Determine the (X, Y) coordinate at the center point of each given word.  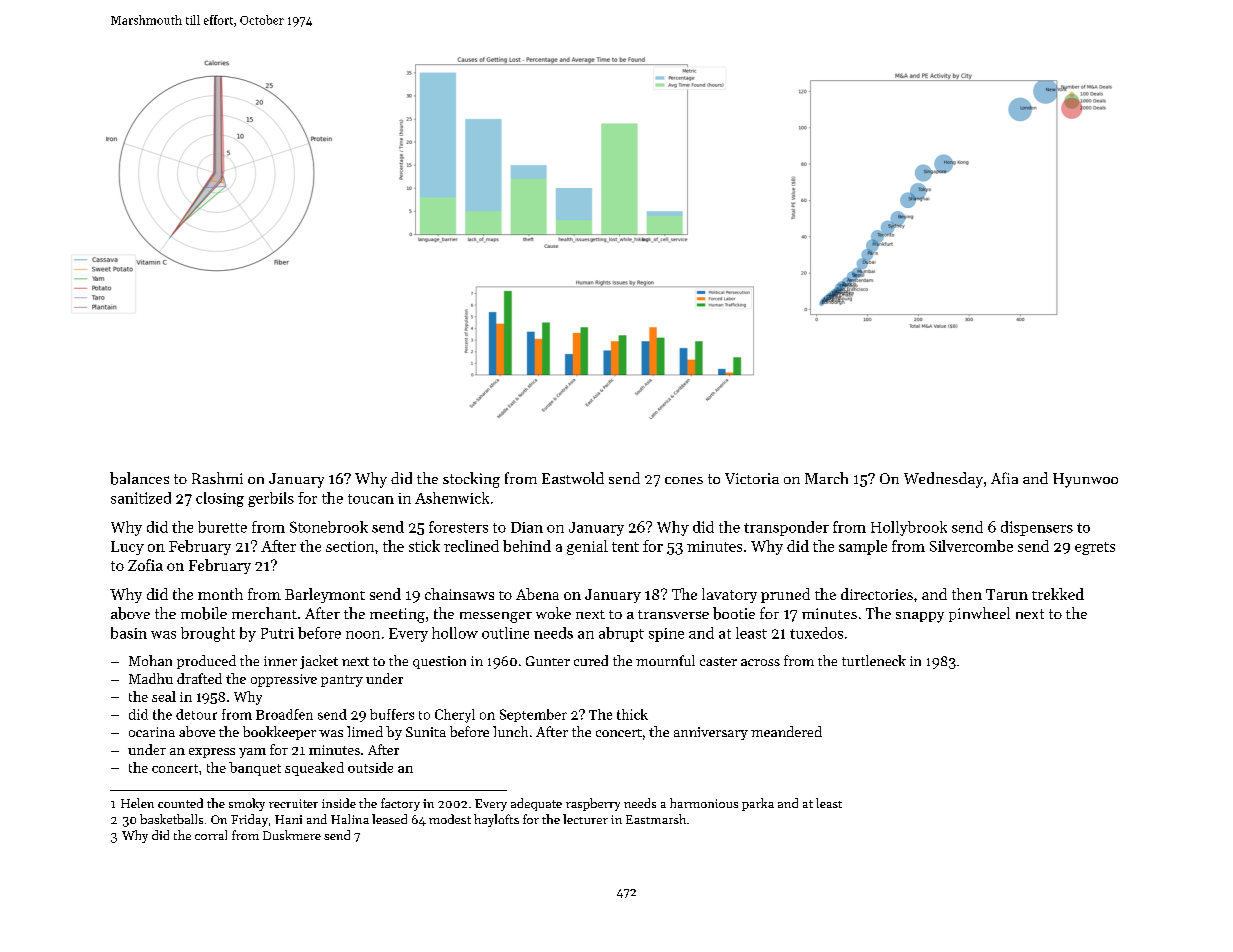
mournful (665, 660)
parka (758, 804)
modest (450, 819)
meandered (786, 731)
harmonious (704, 803)
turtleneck (874, 660)
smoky (247, 804)
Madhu (151, 678)
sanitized (141, 498)
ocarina (152, 732)
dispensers (1037, 528)
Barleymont (325, 595)
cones (684, 480)
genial (587, 547)
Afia (1004, 478)
